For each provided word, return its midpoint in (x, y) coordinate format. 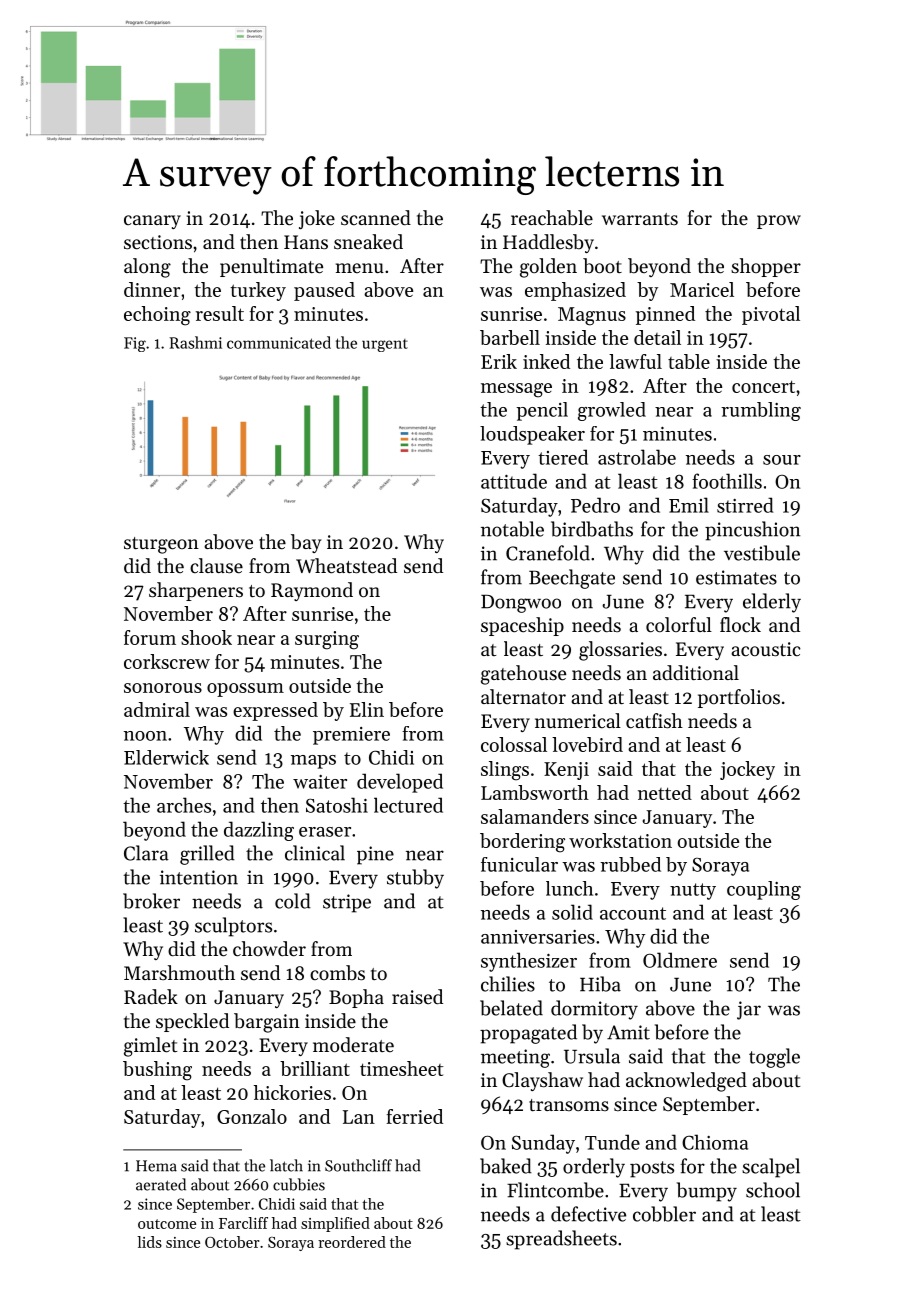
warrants (640, 219)
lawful (635, 361)
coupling (764, 890)
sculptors (233, 927)
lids (149, 1242)
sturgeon (161, 545)
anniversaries (538, 937)
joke (317, 219)
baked (506, 1166)
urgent (385, 345)
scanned (376, 218)
